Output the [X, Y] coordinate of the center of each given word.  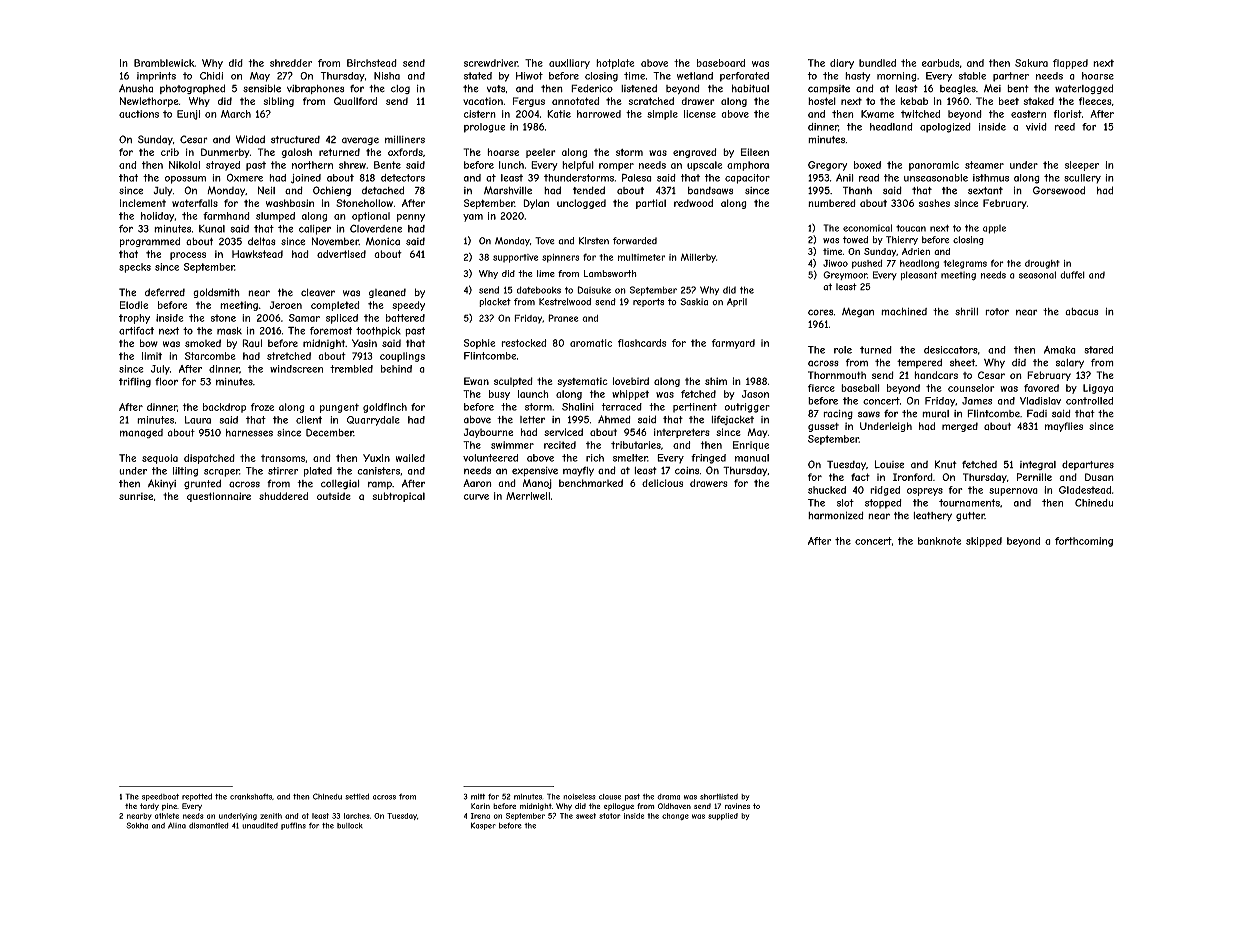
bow [149, 343]
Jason [755, 394]
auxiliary [569, 64]
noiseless [579, 797]
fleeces [1095, 101]
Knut [946, 464]
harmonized [836, 515]
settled [357, 796]
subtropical [398, 497]
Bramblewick [164, 63]
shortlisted [719, 797]
